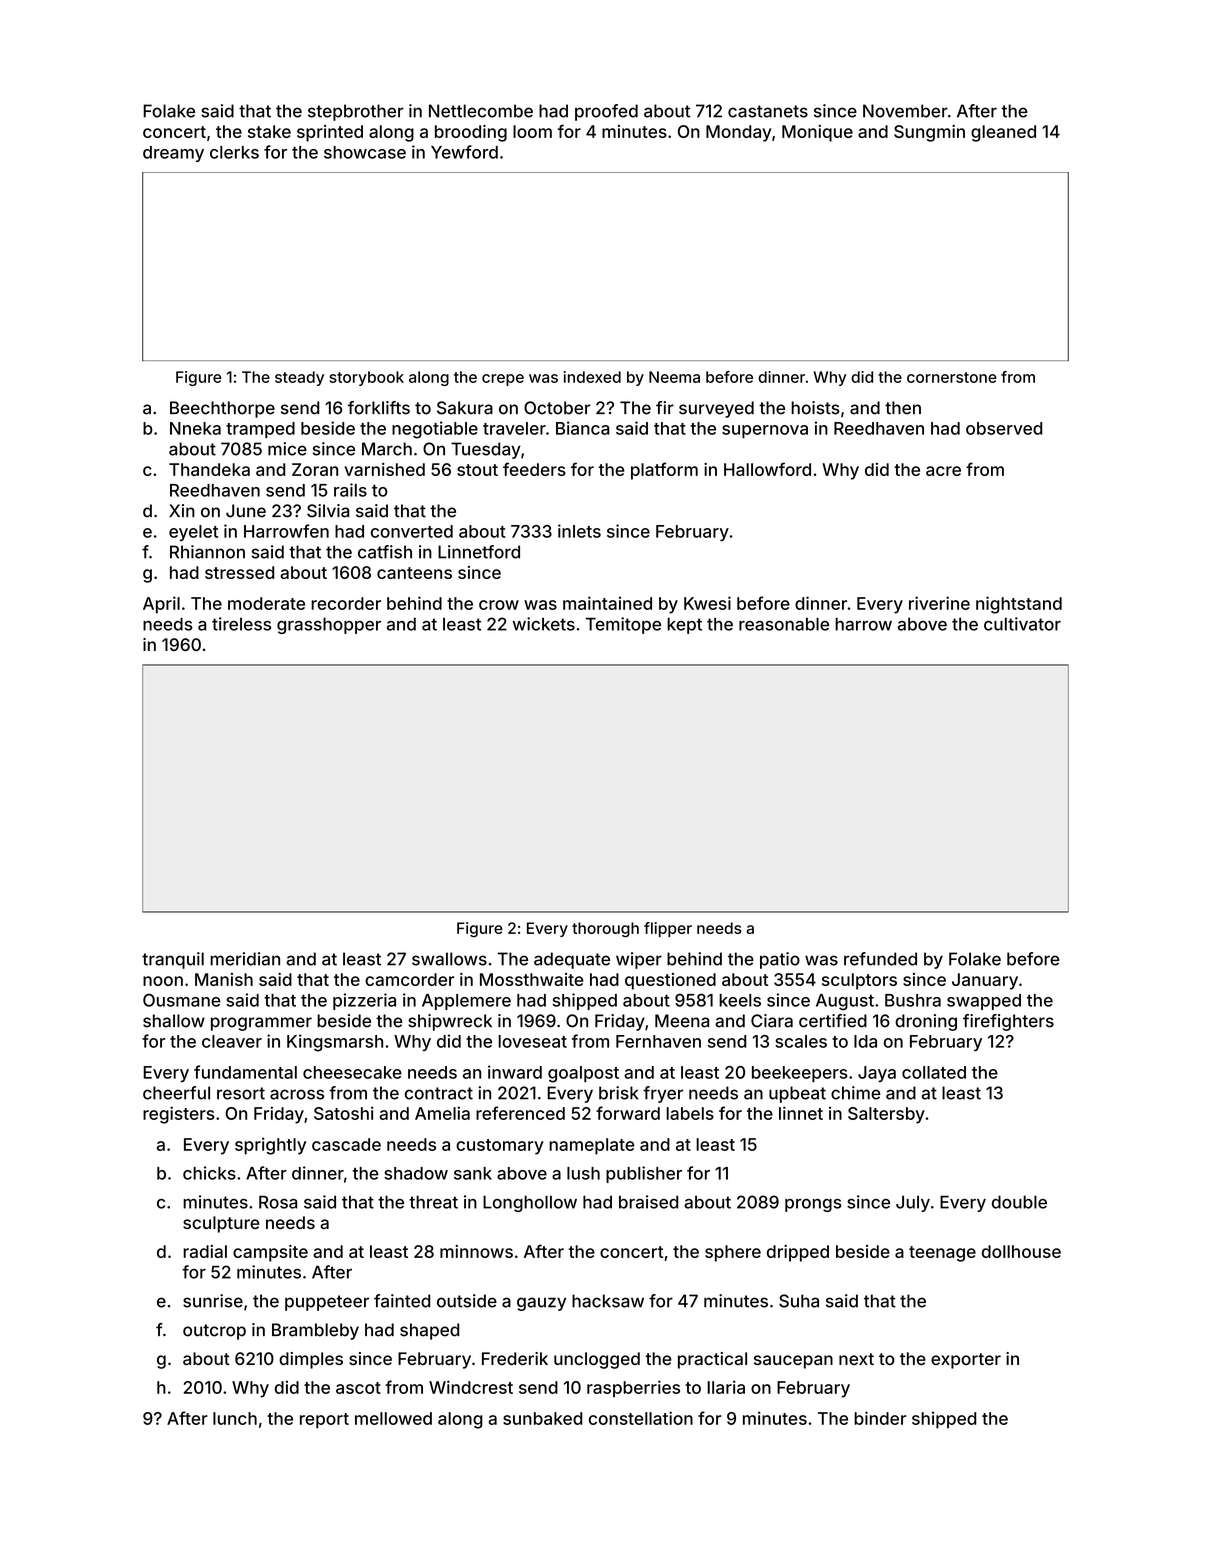 This screenshot has height=1567, width=1211. What do you see at coordinates (356, 112) in the screenshot?
I see `stepbrother` at bounding box center [356, 112].
